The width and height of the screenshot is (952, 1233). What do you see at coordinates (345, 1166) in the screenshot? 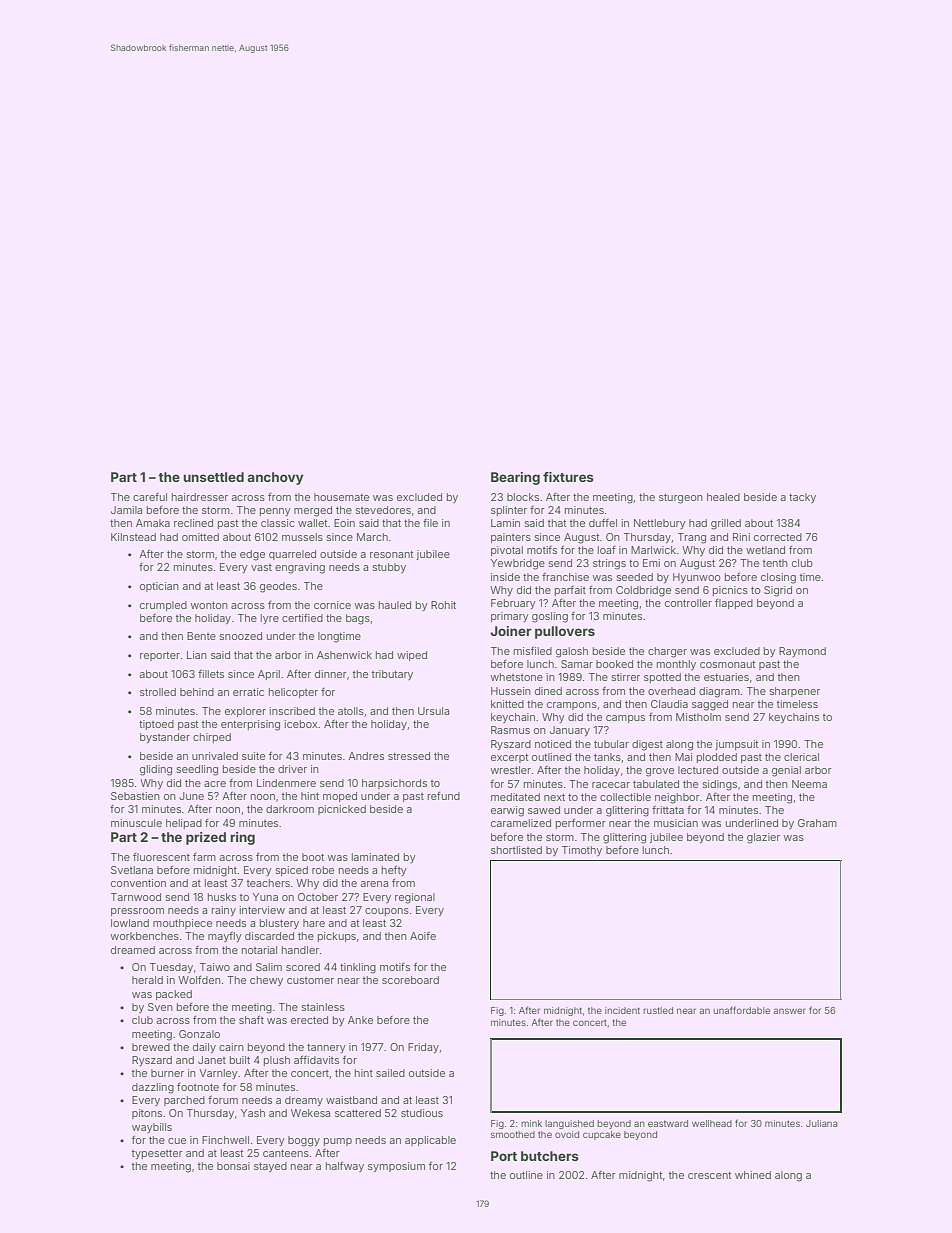
I see `halfway` at bounding box center [345, 1166].
